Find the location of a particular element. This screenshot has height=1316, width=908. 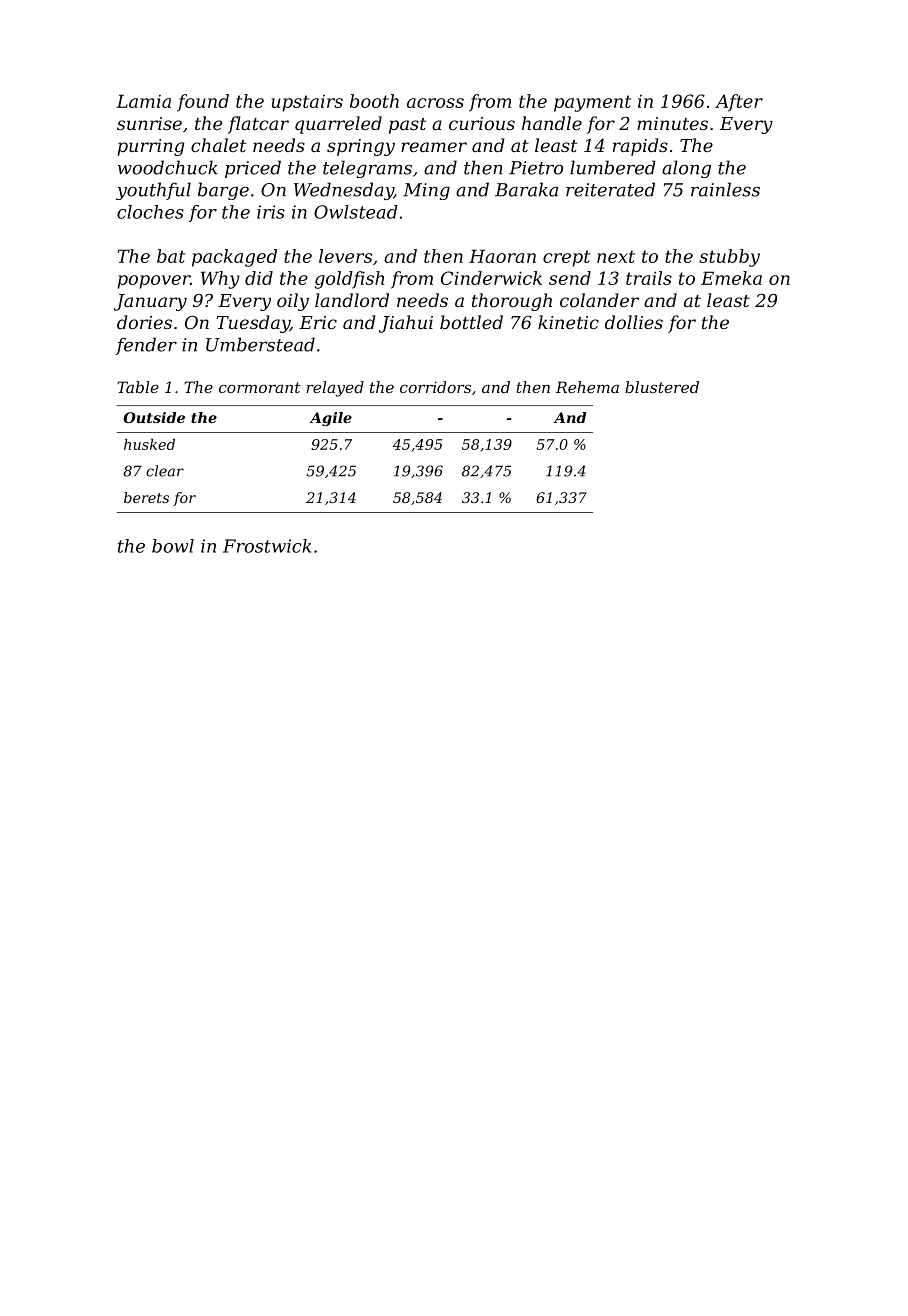

sunrise is located at coordinates (149, 123).
